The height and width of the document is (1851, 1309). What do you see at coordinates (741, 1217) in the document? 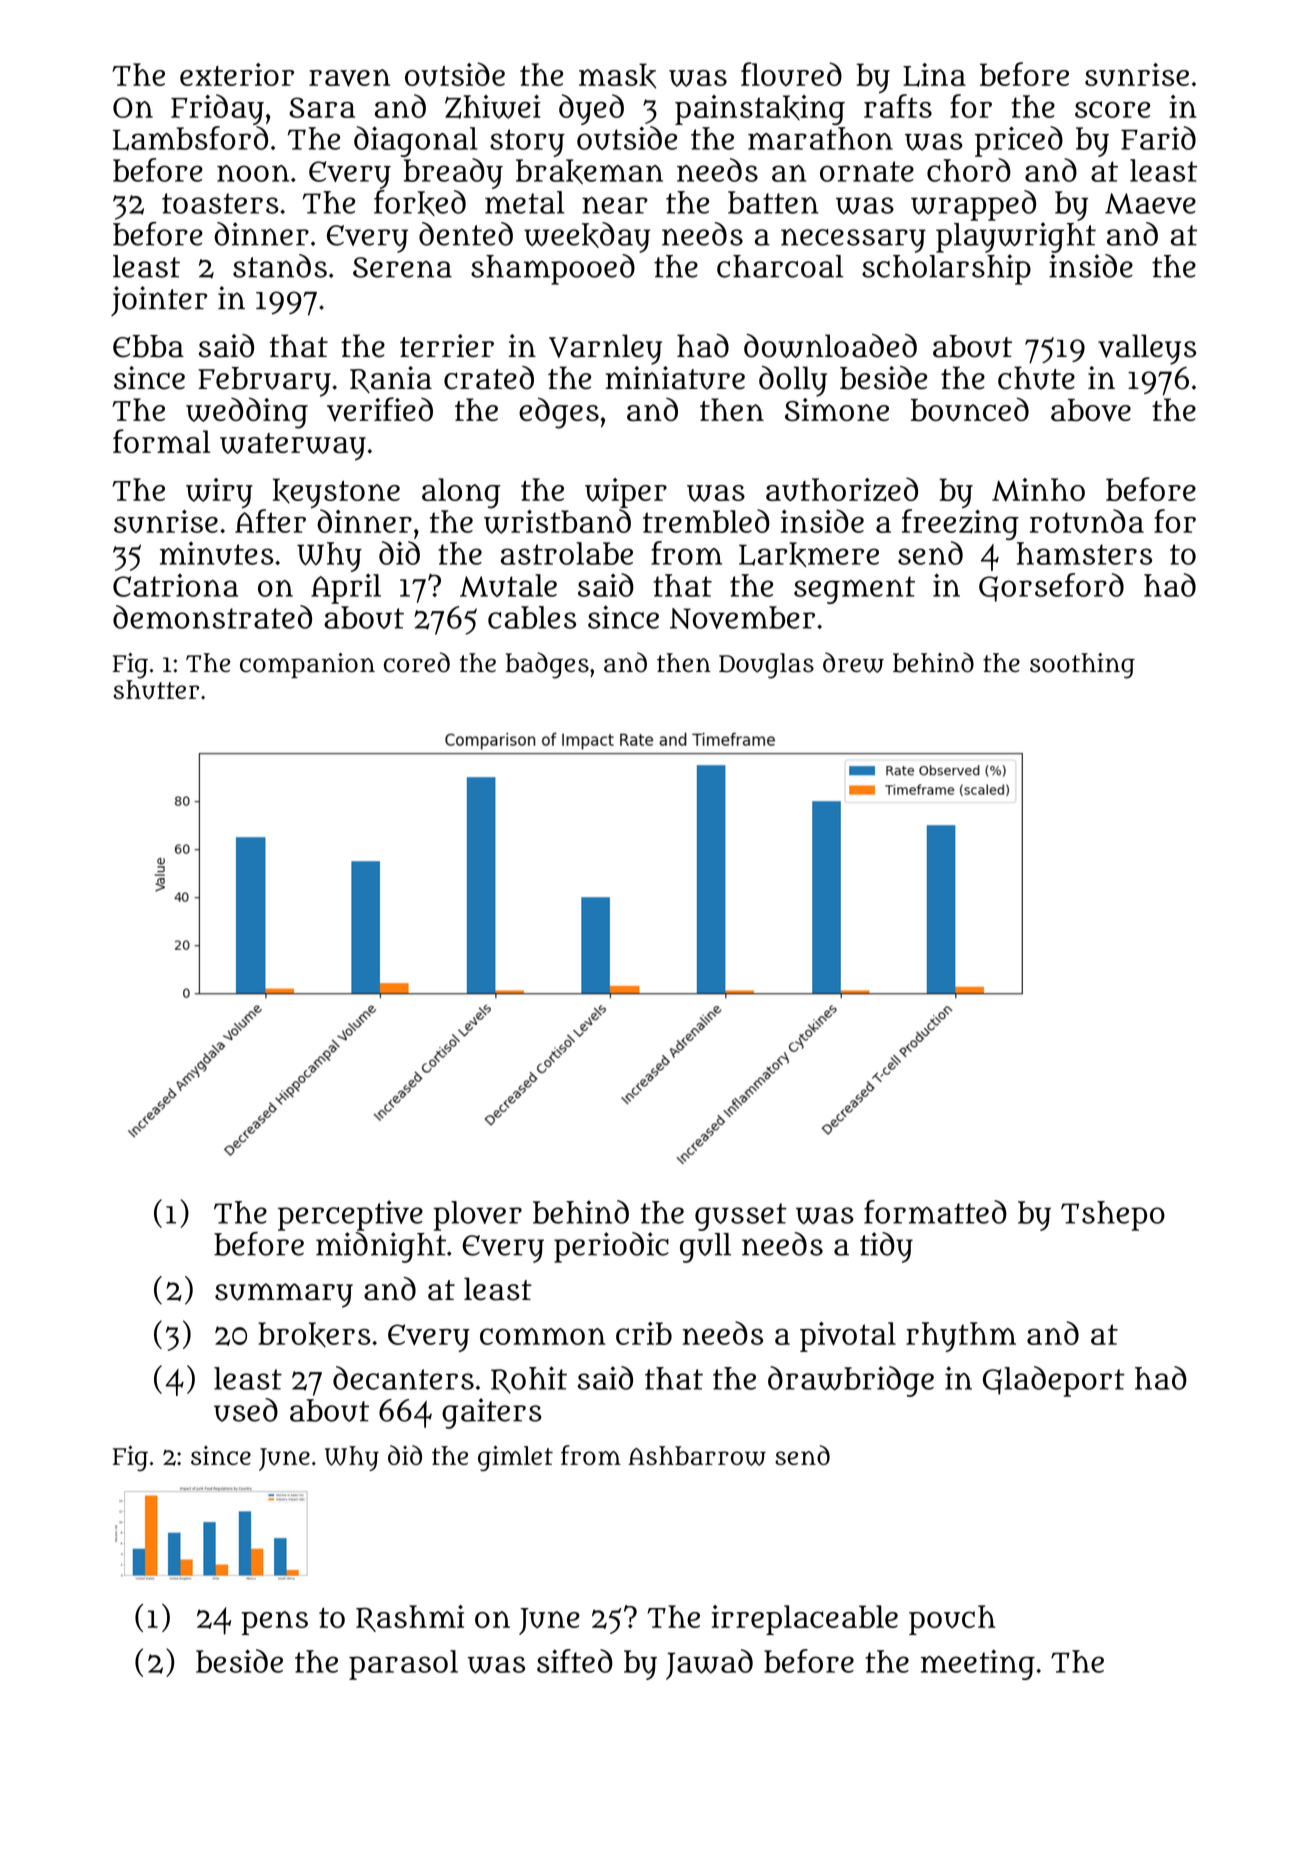
I see `gusset` at bounding box center [741, 1217].
